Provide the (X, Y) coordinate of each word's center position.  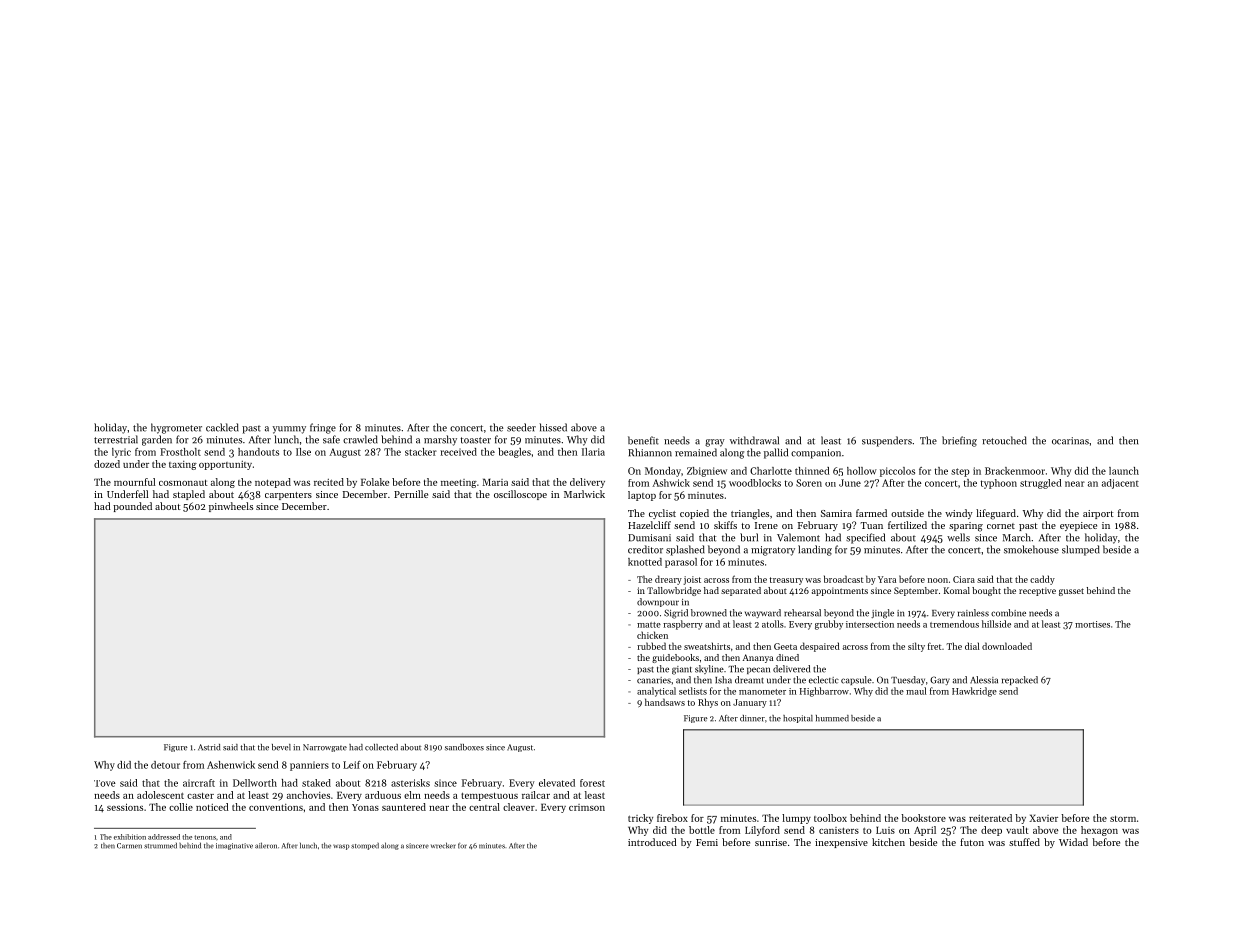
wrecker (443, 845)
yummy (289, 430)
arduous (383, 795)
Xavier (1043, 818)
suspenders (887, 441)
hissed (553, 427)
